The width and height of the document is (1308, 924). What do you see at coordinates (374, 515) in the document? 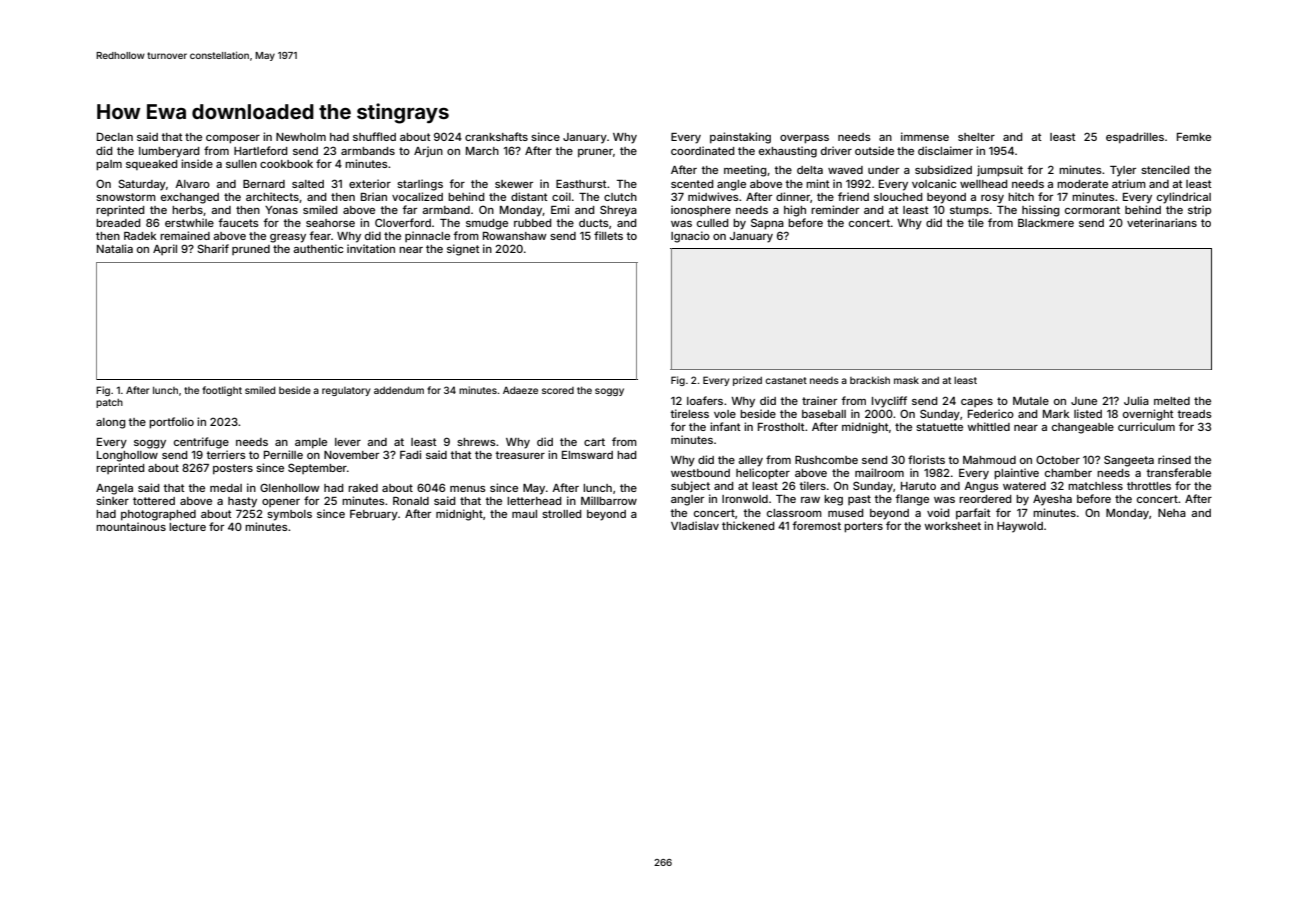
I see `February` at bounding box center [374, 515].
